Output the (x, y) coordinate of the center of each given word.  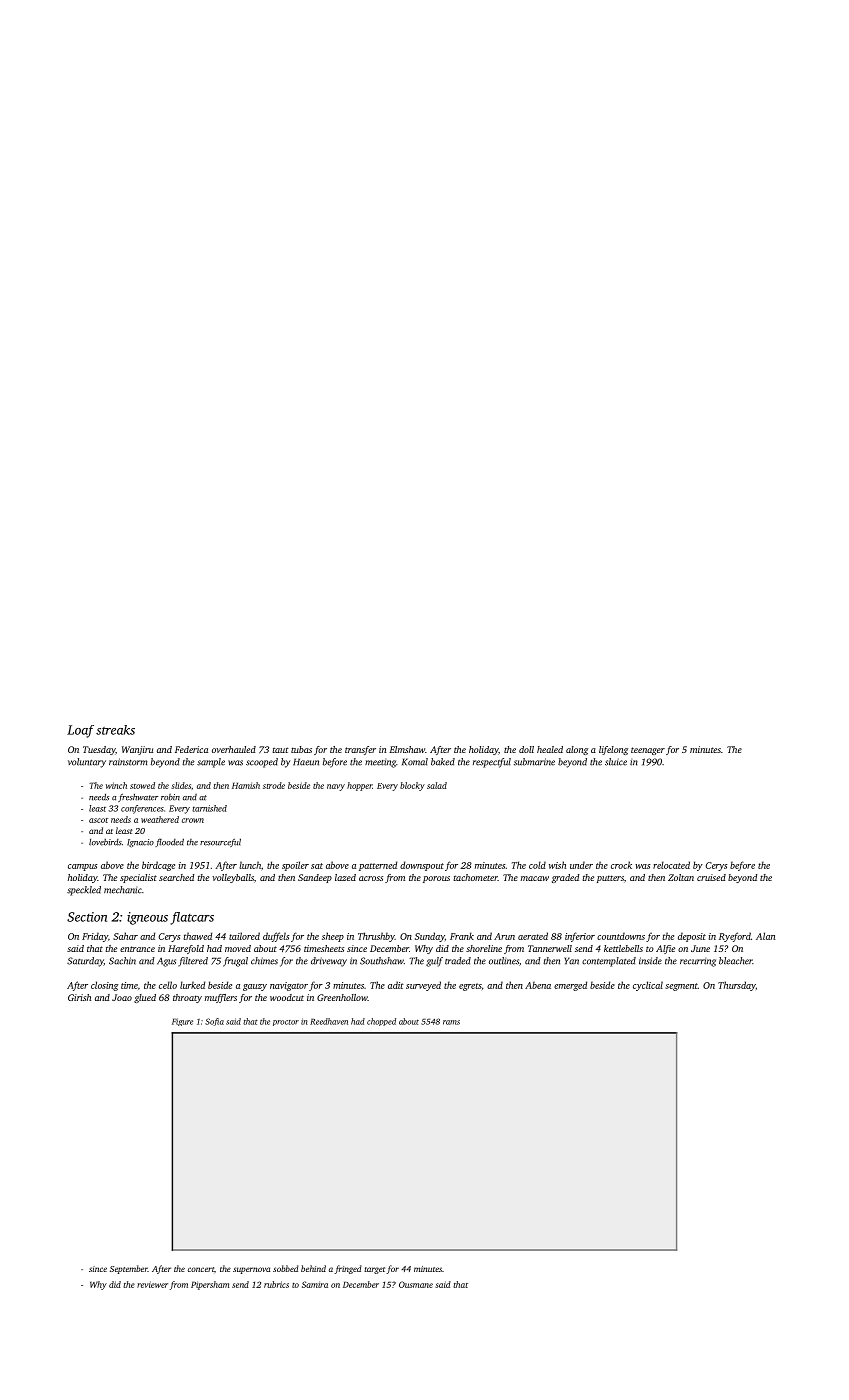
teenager (648, 751)
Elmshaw (407, 749)
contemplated (609, 962)
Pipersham (210, 1285)
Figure (182, 1022)
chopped (381, 1022)
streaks (115, 730)
